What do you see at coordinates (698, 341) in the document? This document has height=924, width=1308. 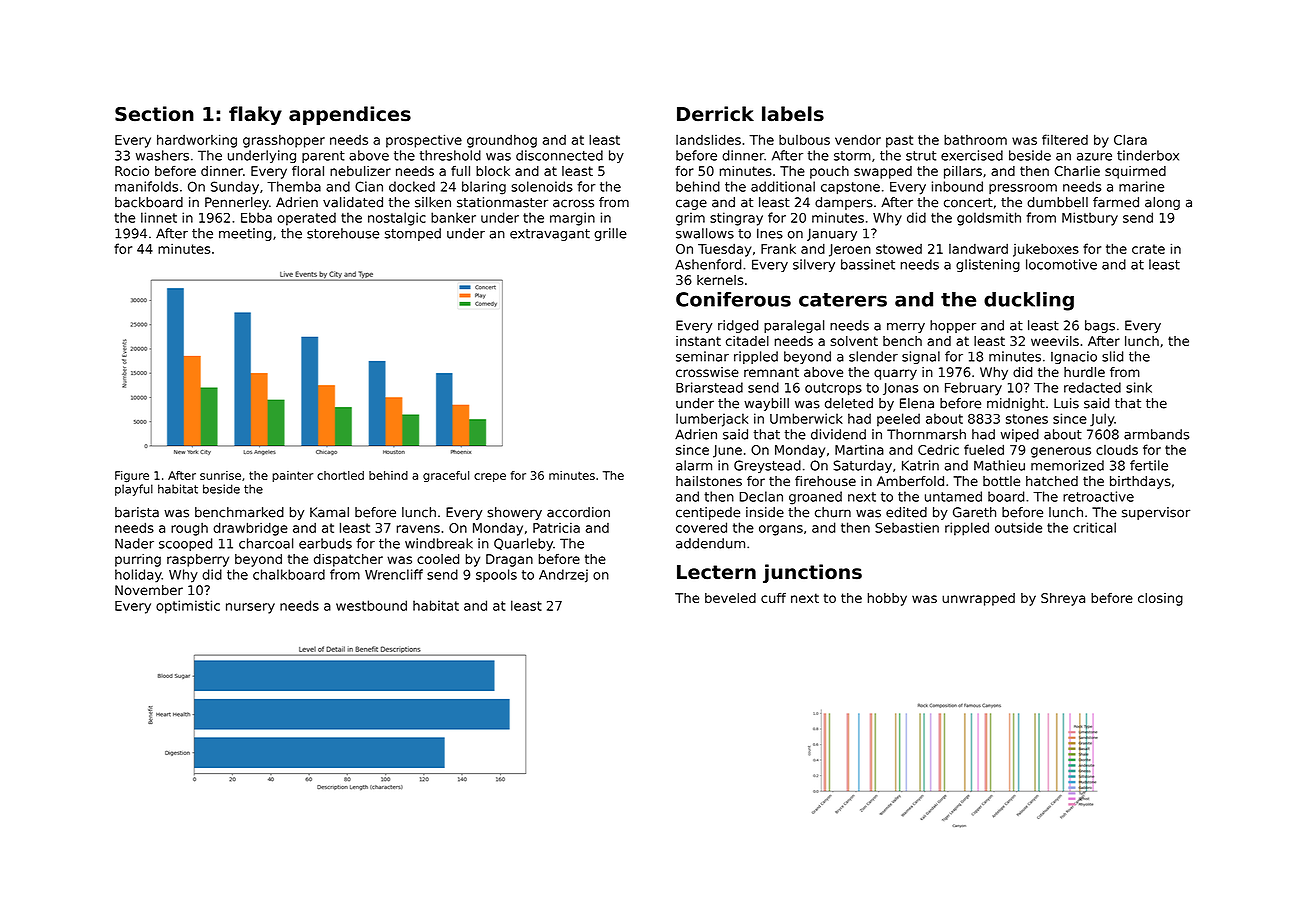 I see `instant` at bounding box center [698, 341].
